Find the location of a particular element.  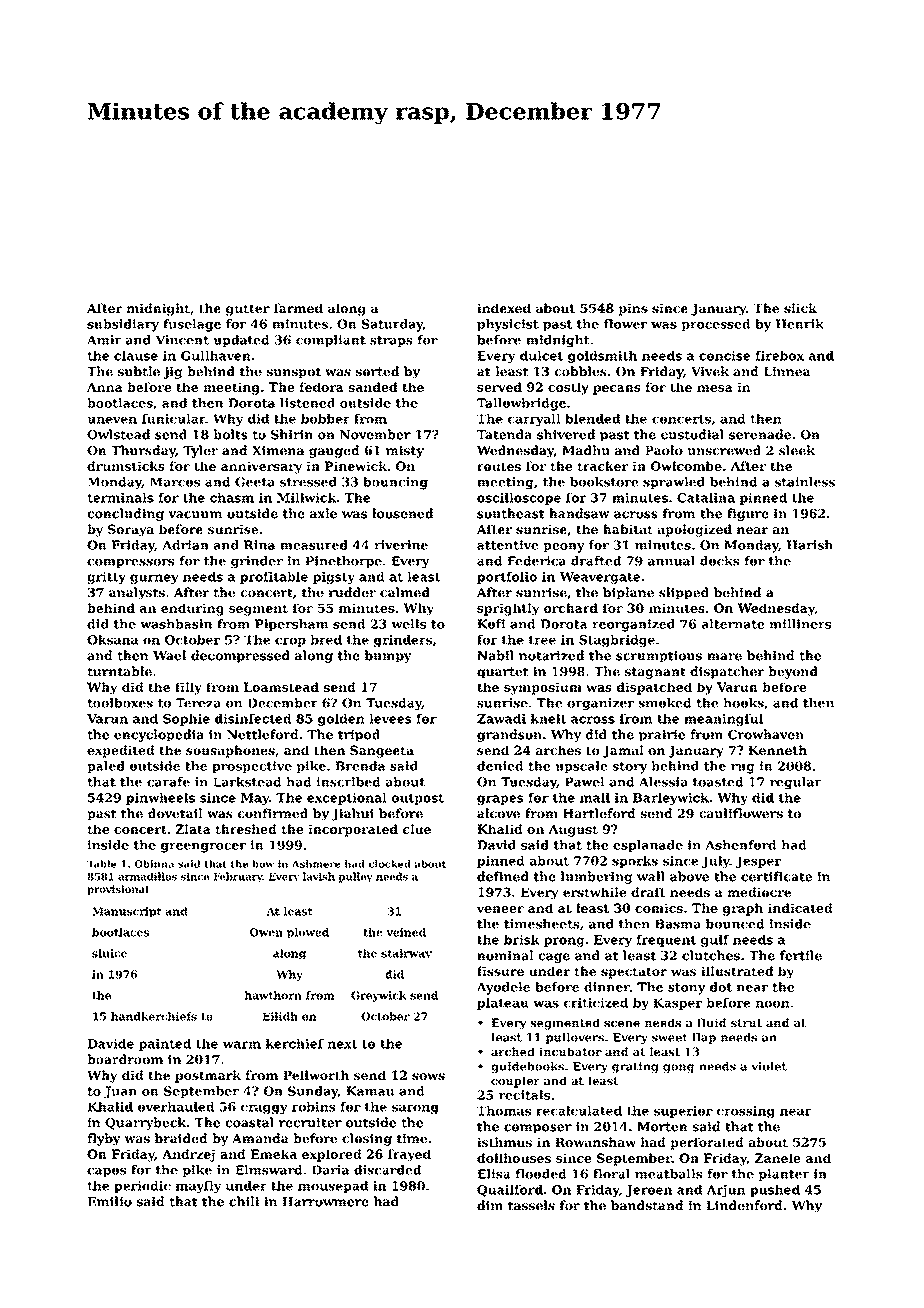

chili is located at coordinates (244, 1201).
